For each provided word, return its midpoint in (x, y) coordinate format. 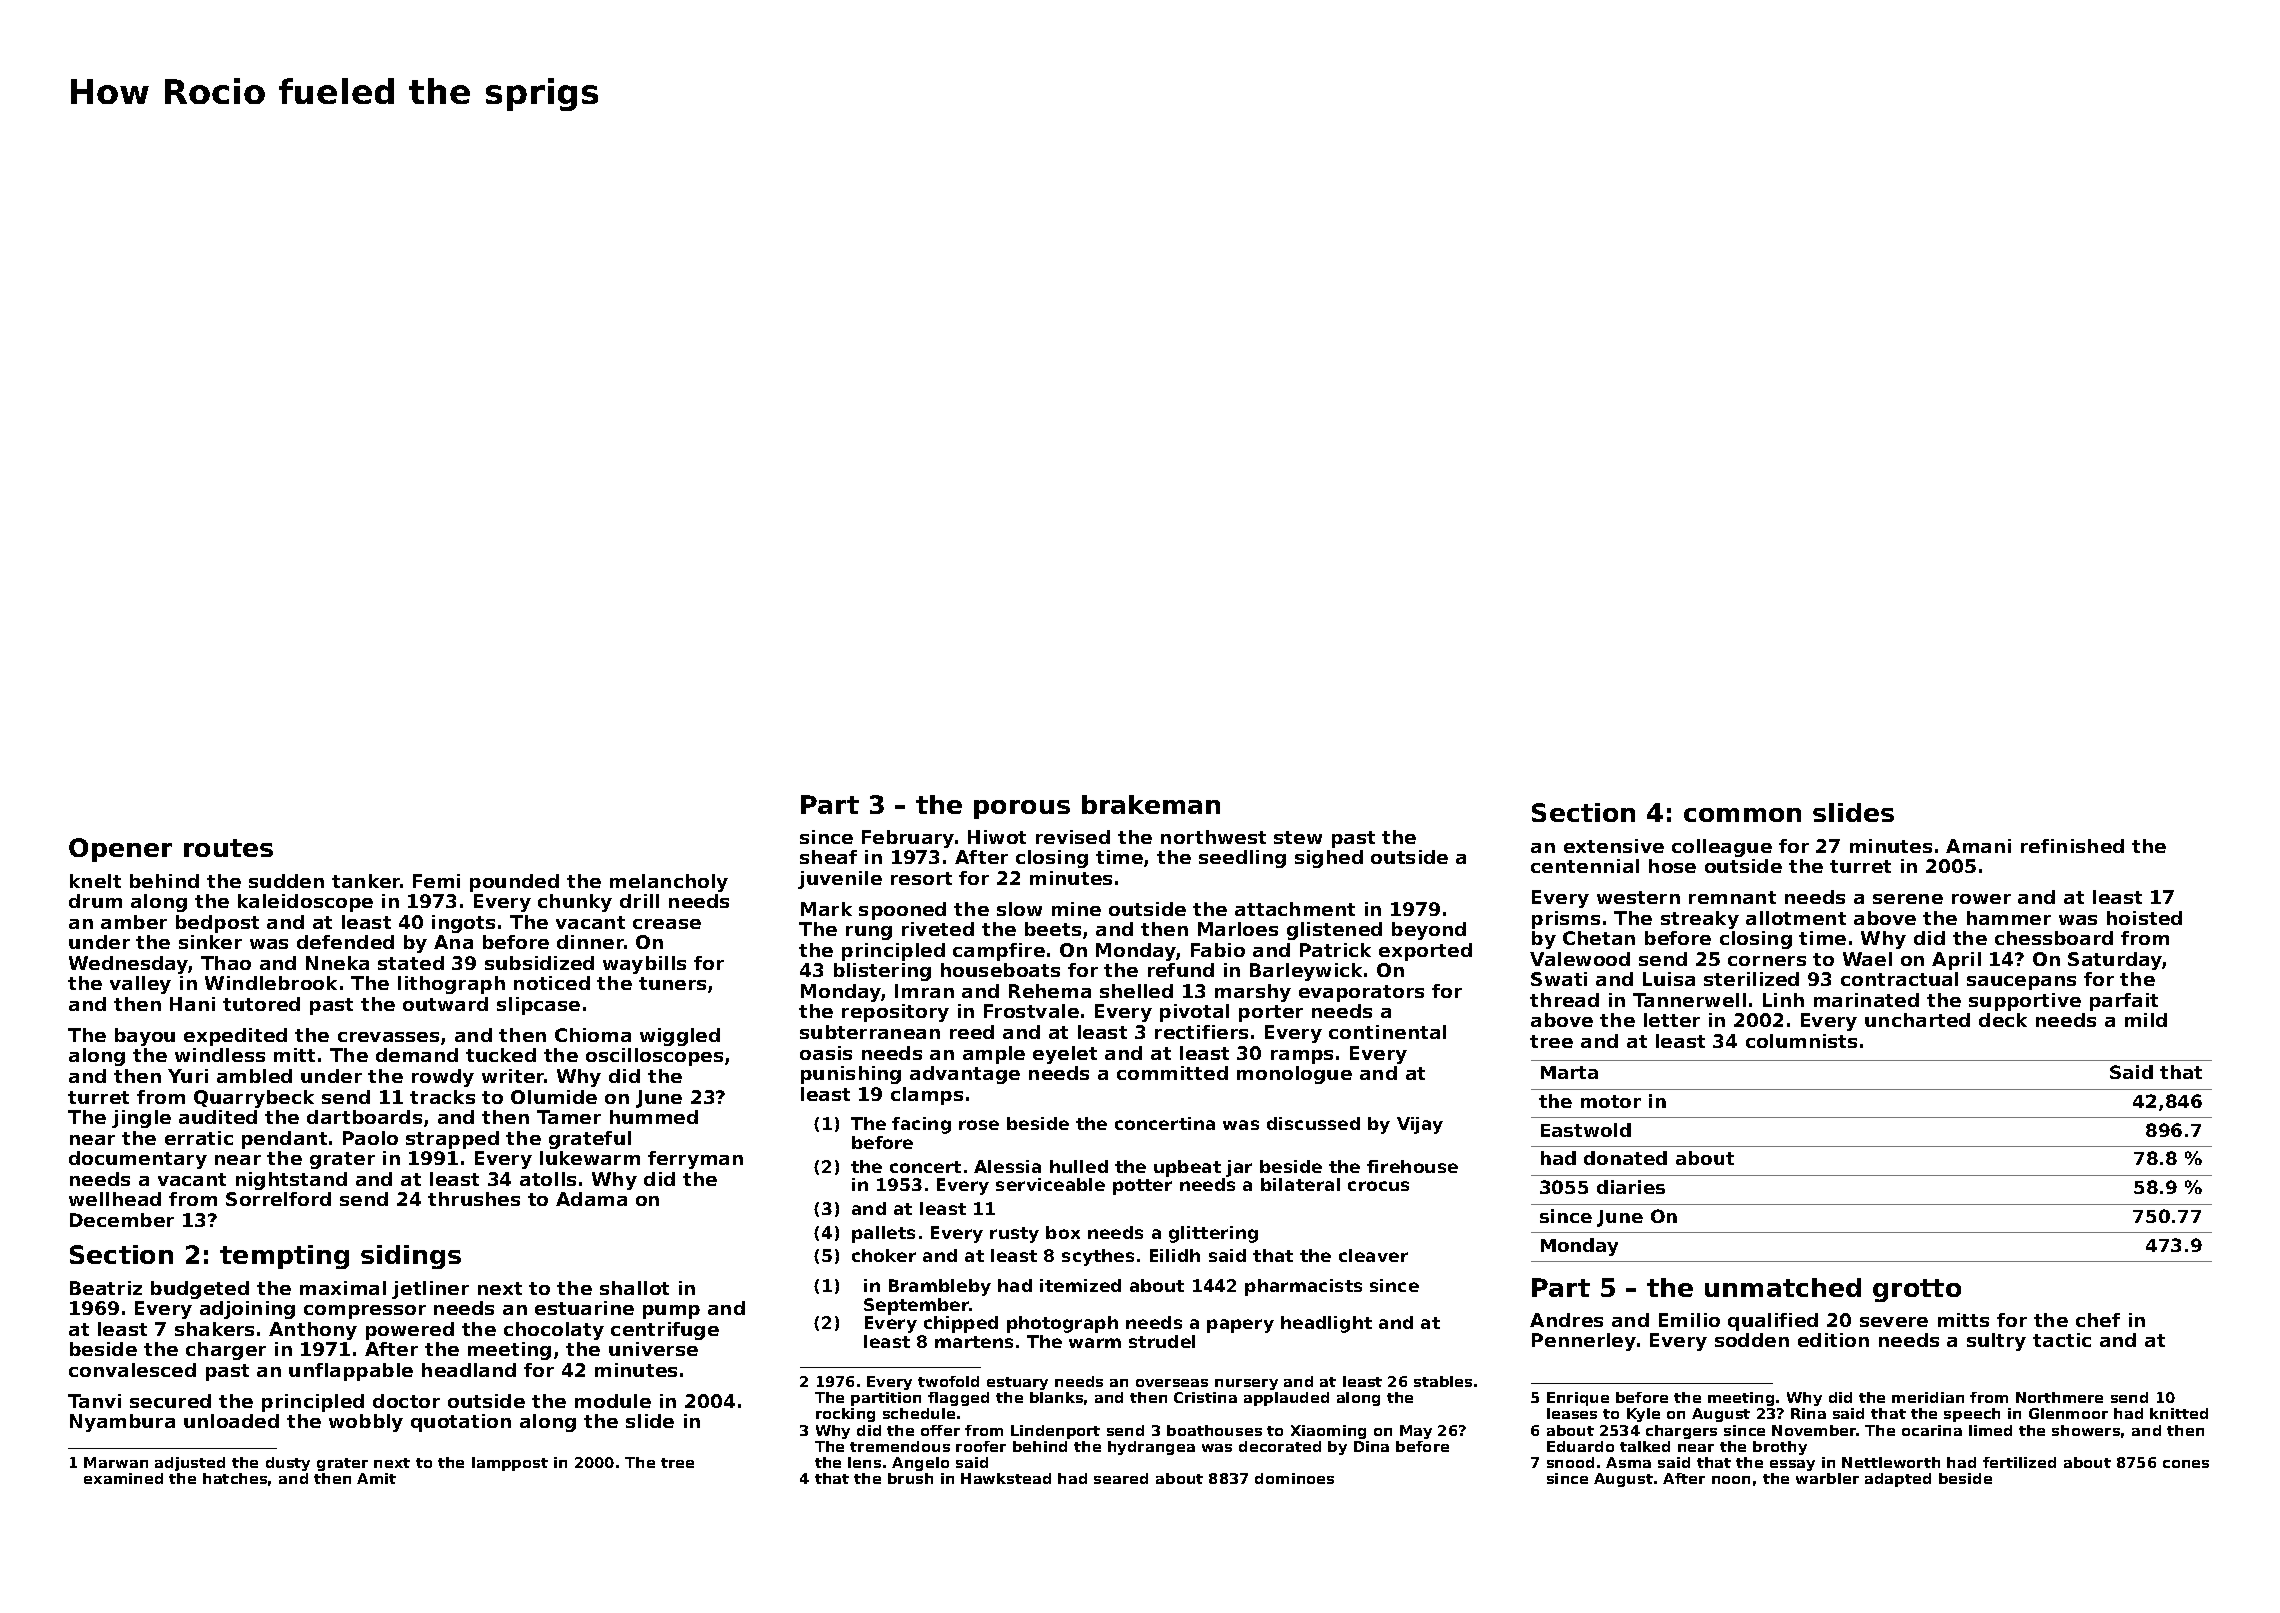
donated (1625, 1158)
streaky (1700, 920)
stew (1298, 837)
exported (1425, 952)
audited (218, 1117)
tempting (284, 1257)
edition (1833, 1340)
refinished (2072, 846)
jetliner (430, 1290)
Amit (376, 1478)
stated (411, 963)
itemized (1080, 1285)
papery (1240, 1326)
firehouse (1412, 1166)
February (908, 839)
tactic (2062, 1340)
